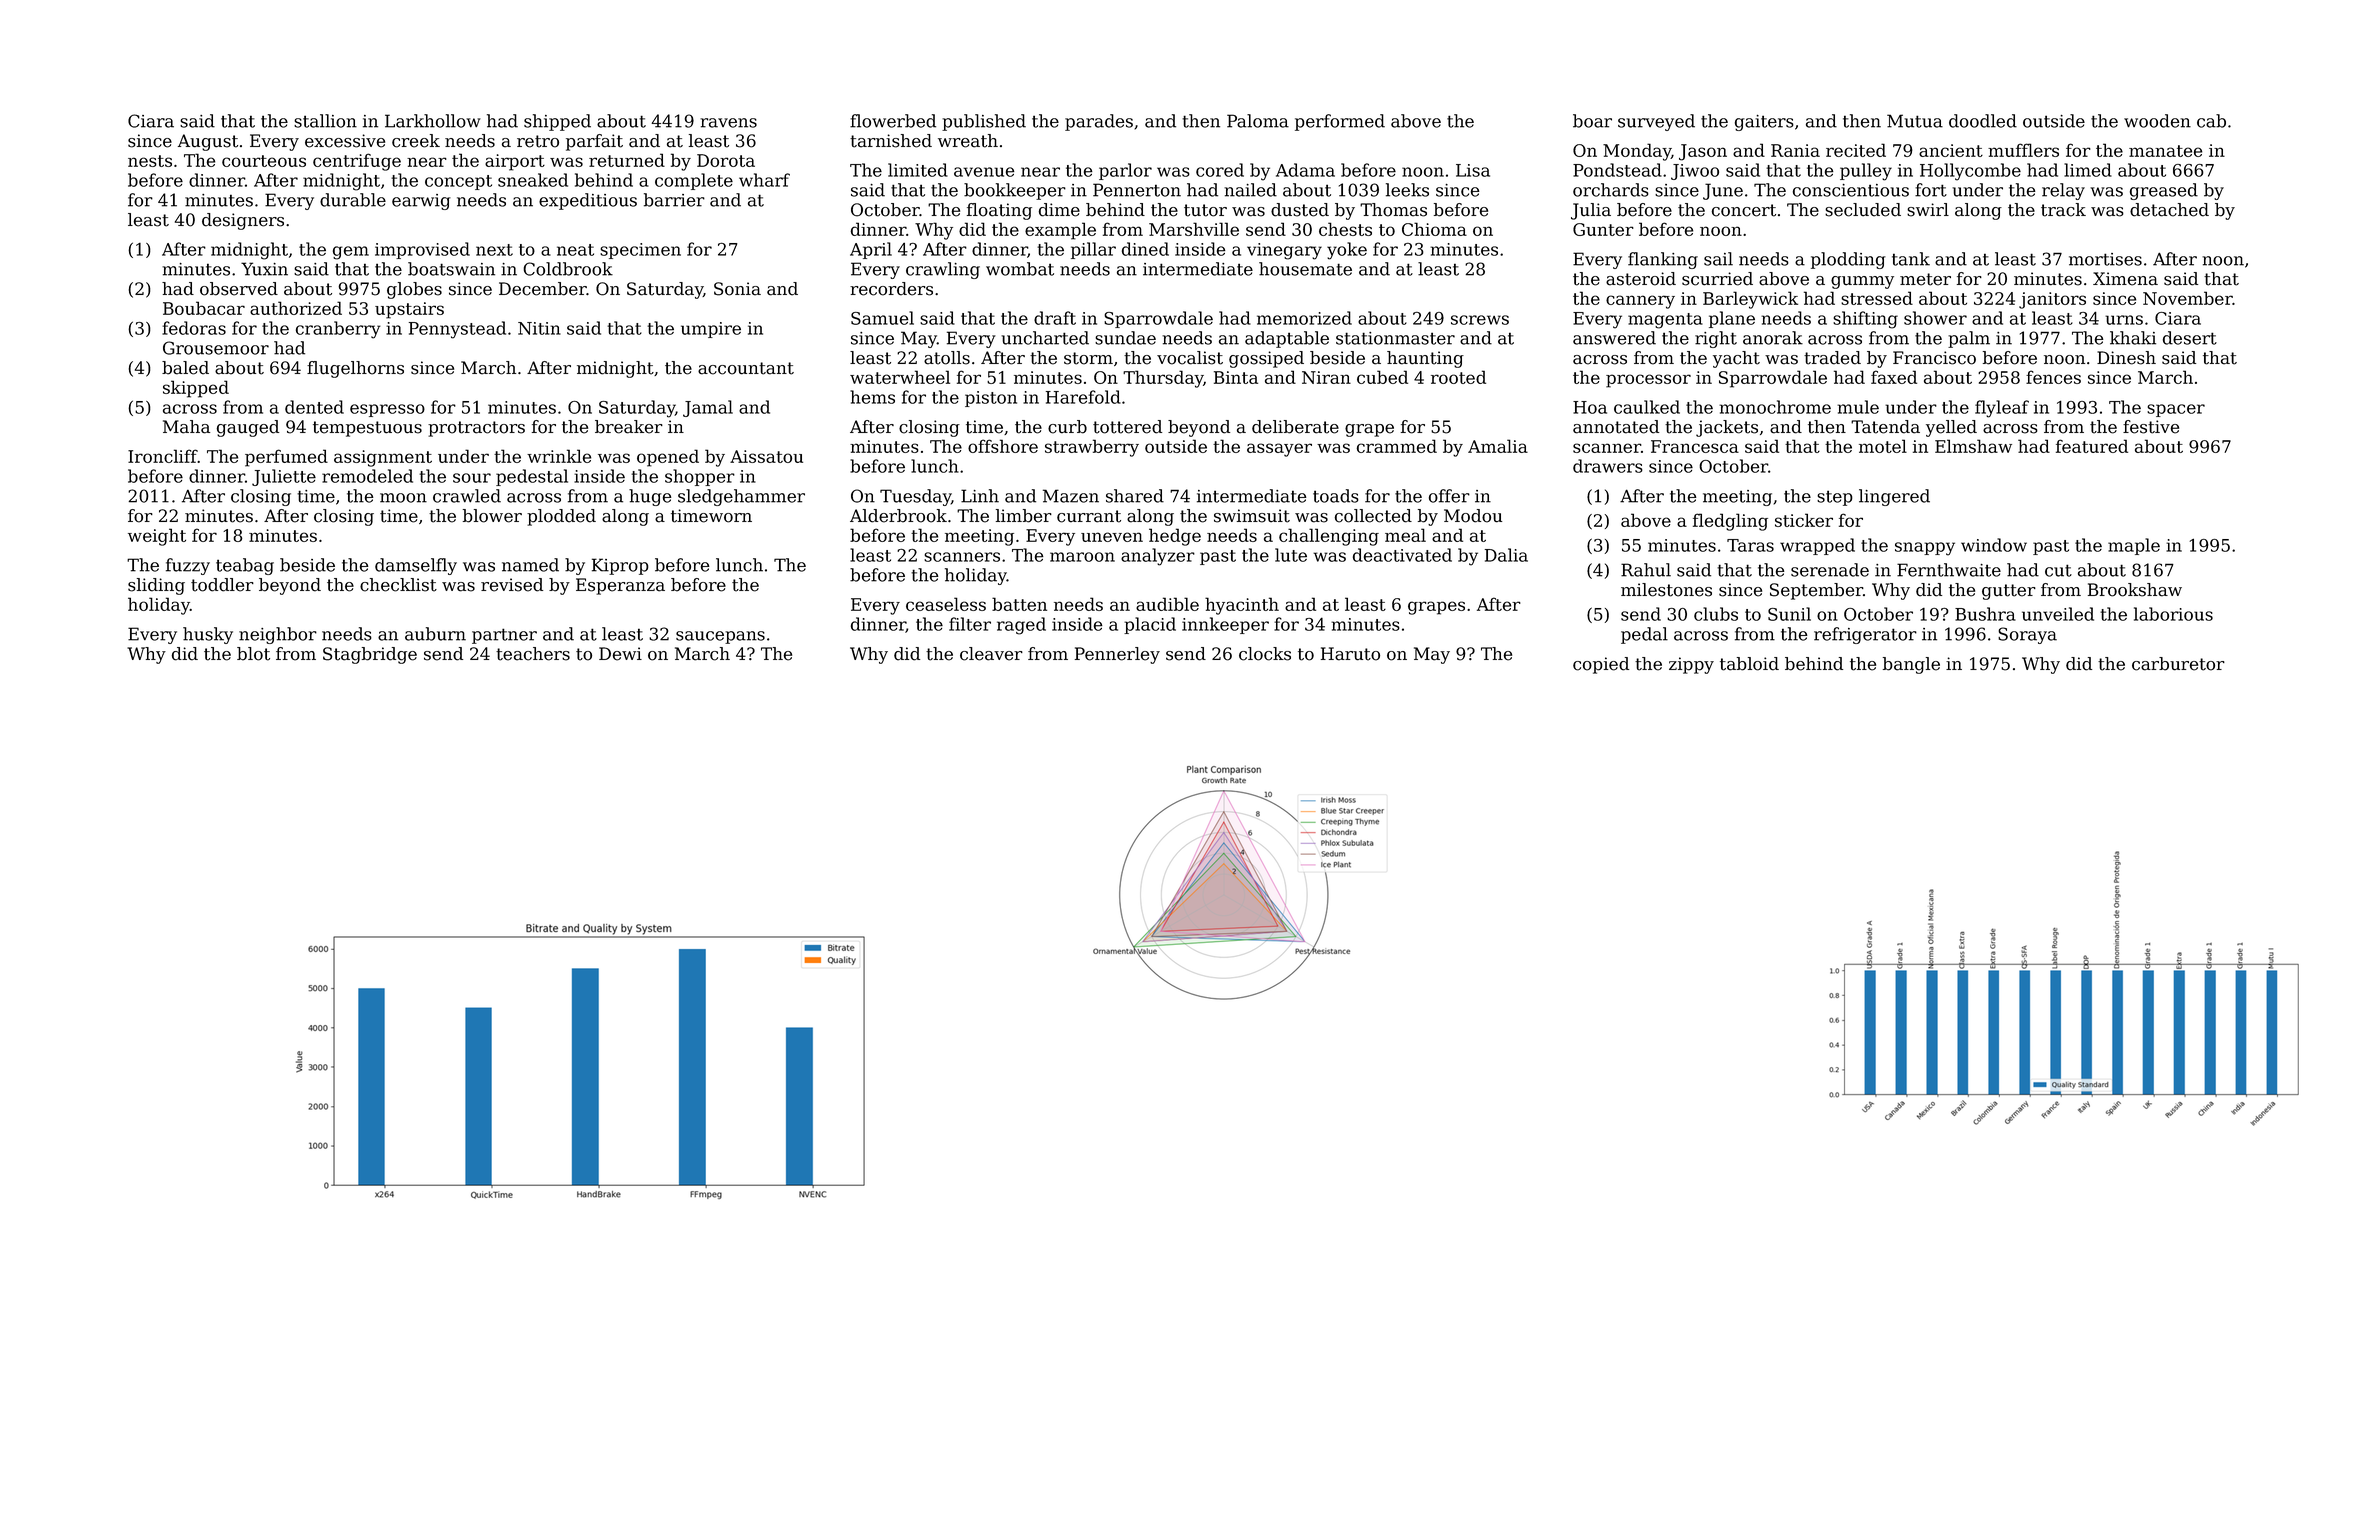 The image size is (2380, 1540). Describe the element at coordinates (264, 269) in the screenshot. I see `Yuxin` at that location.
